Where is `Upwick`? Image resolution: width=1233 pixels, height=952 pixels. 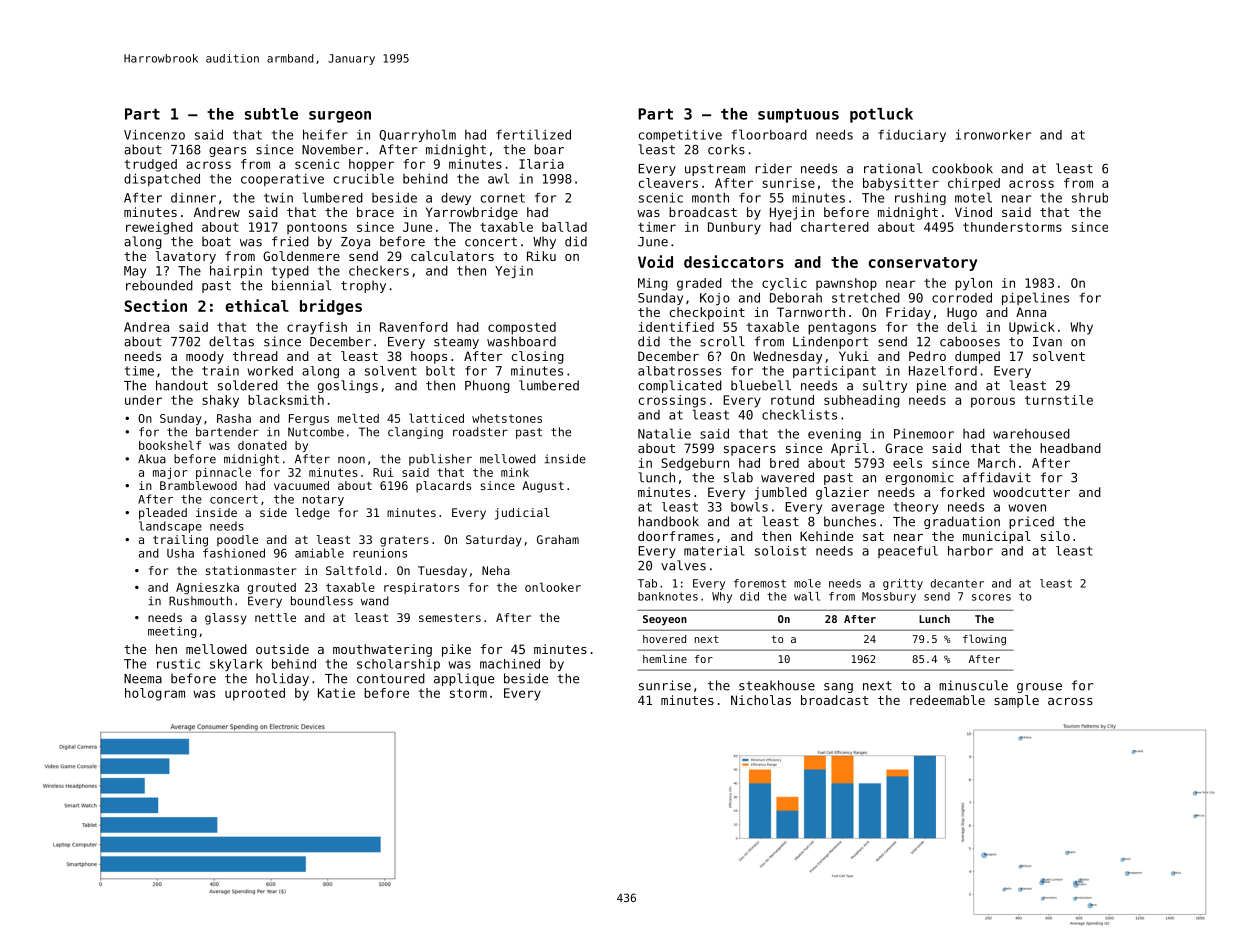 Upwick is located at coordinates (1032, 328).
